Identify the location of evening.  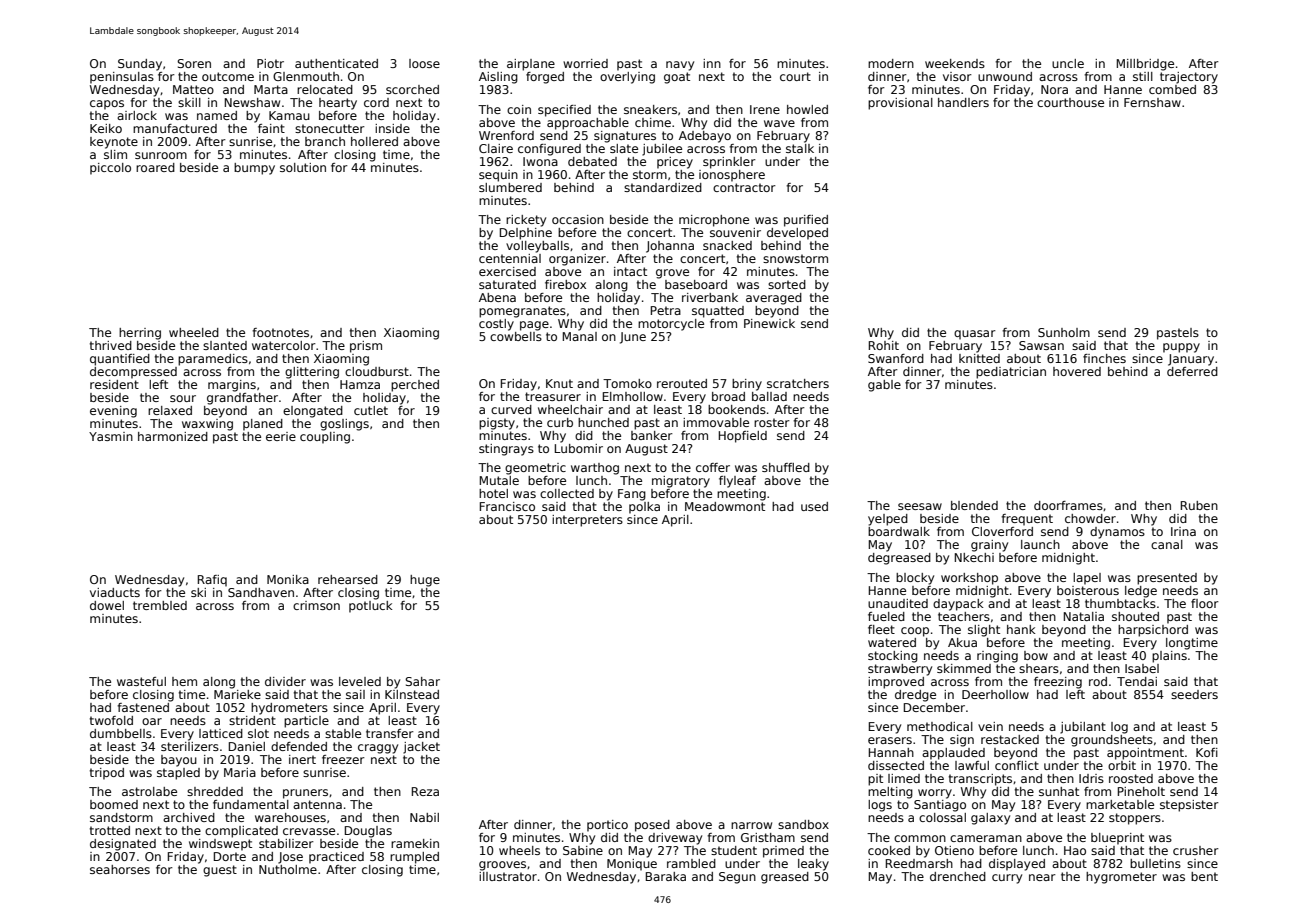
(113, 412).
